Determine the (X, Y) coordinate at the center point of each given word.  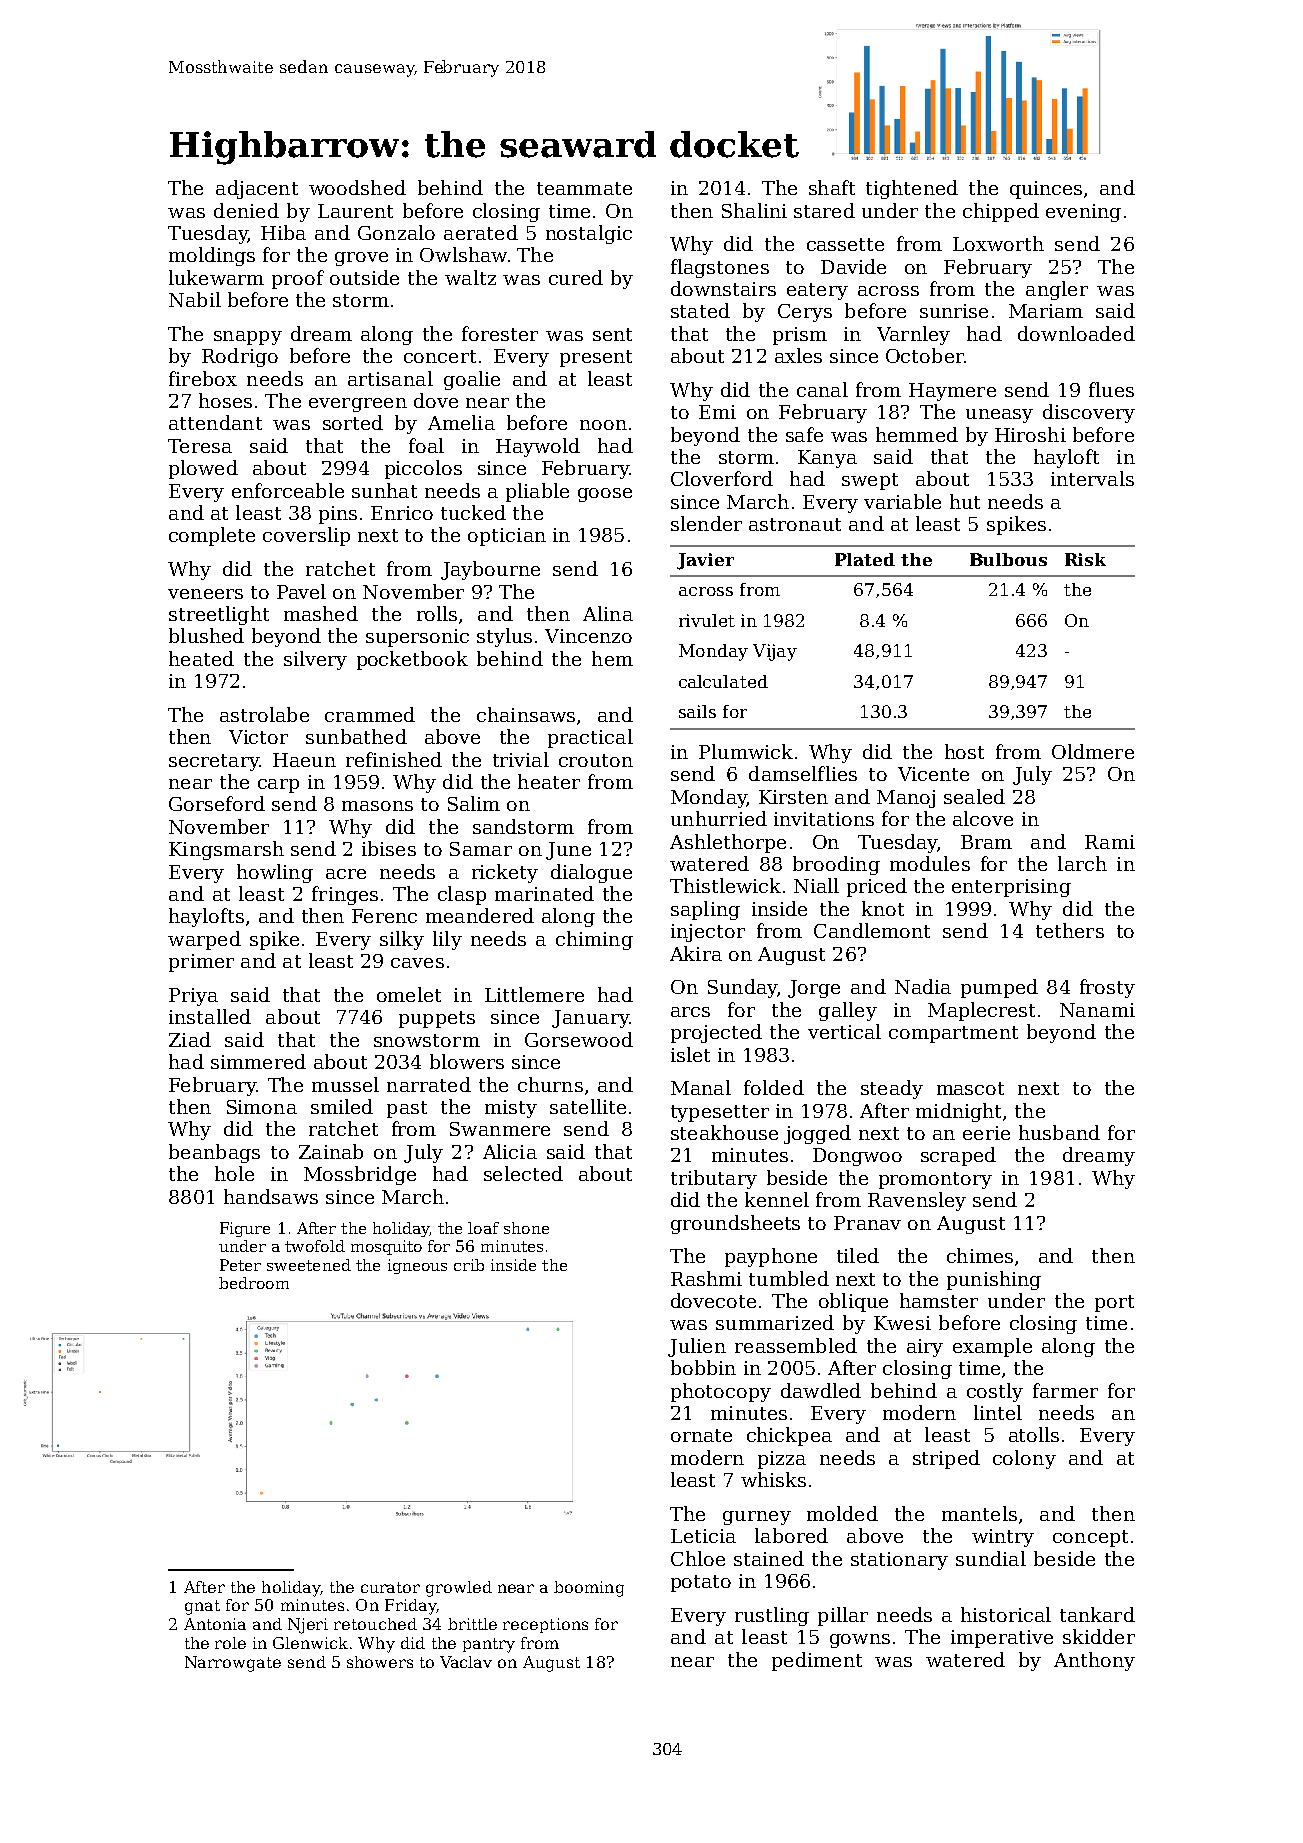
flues (1111, 389)
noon (603, 425)
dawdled (821, 1390)
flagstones (720, 268)
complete (212, 536)
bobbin (703, 1367)
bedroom (254, 1283)
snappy (248, 338)
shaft (832, 187)
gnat (202, 1607)
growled (459, 1589)
